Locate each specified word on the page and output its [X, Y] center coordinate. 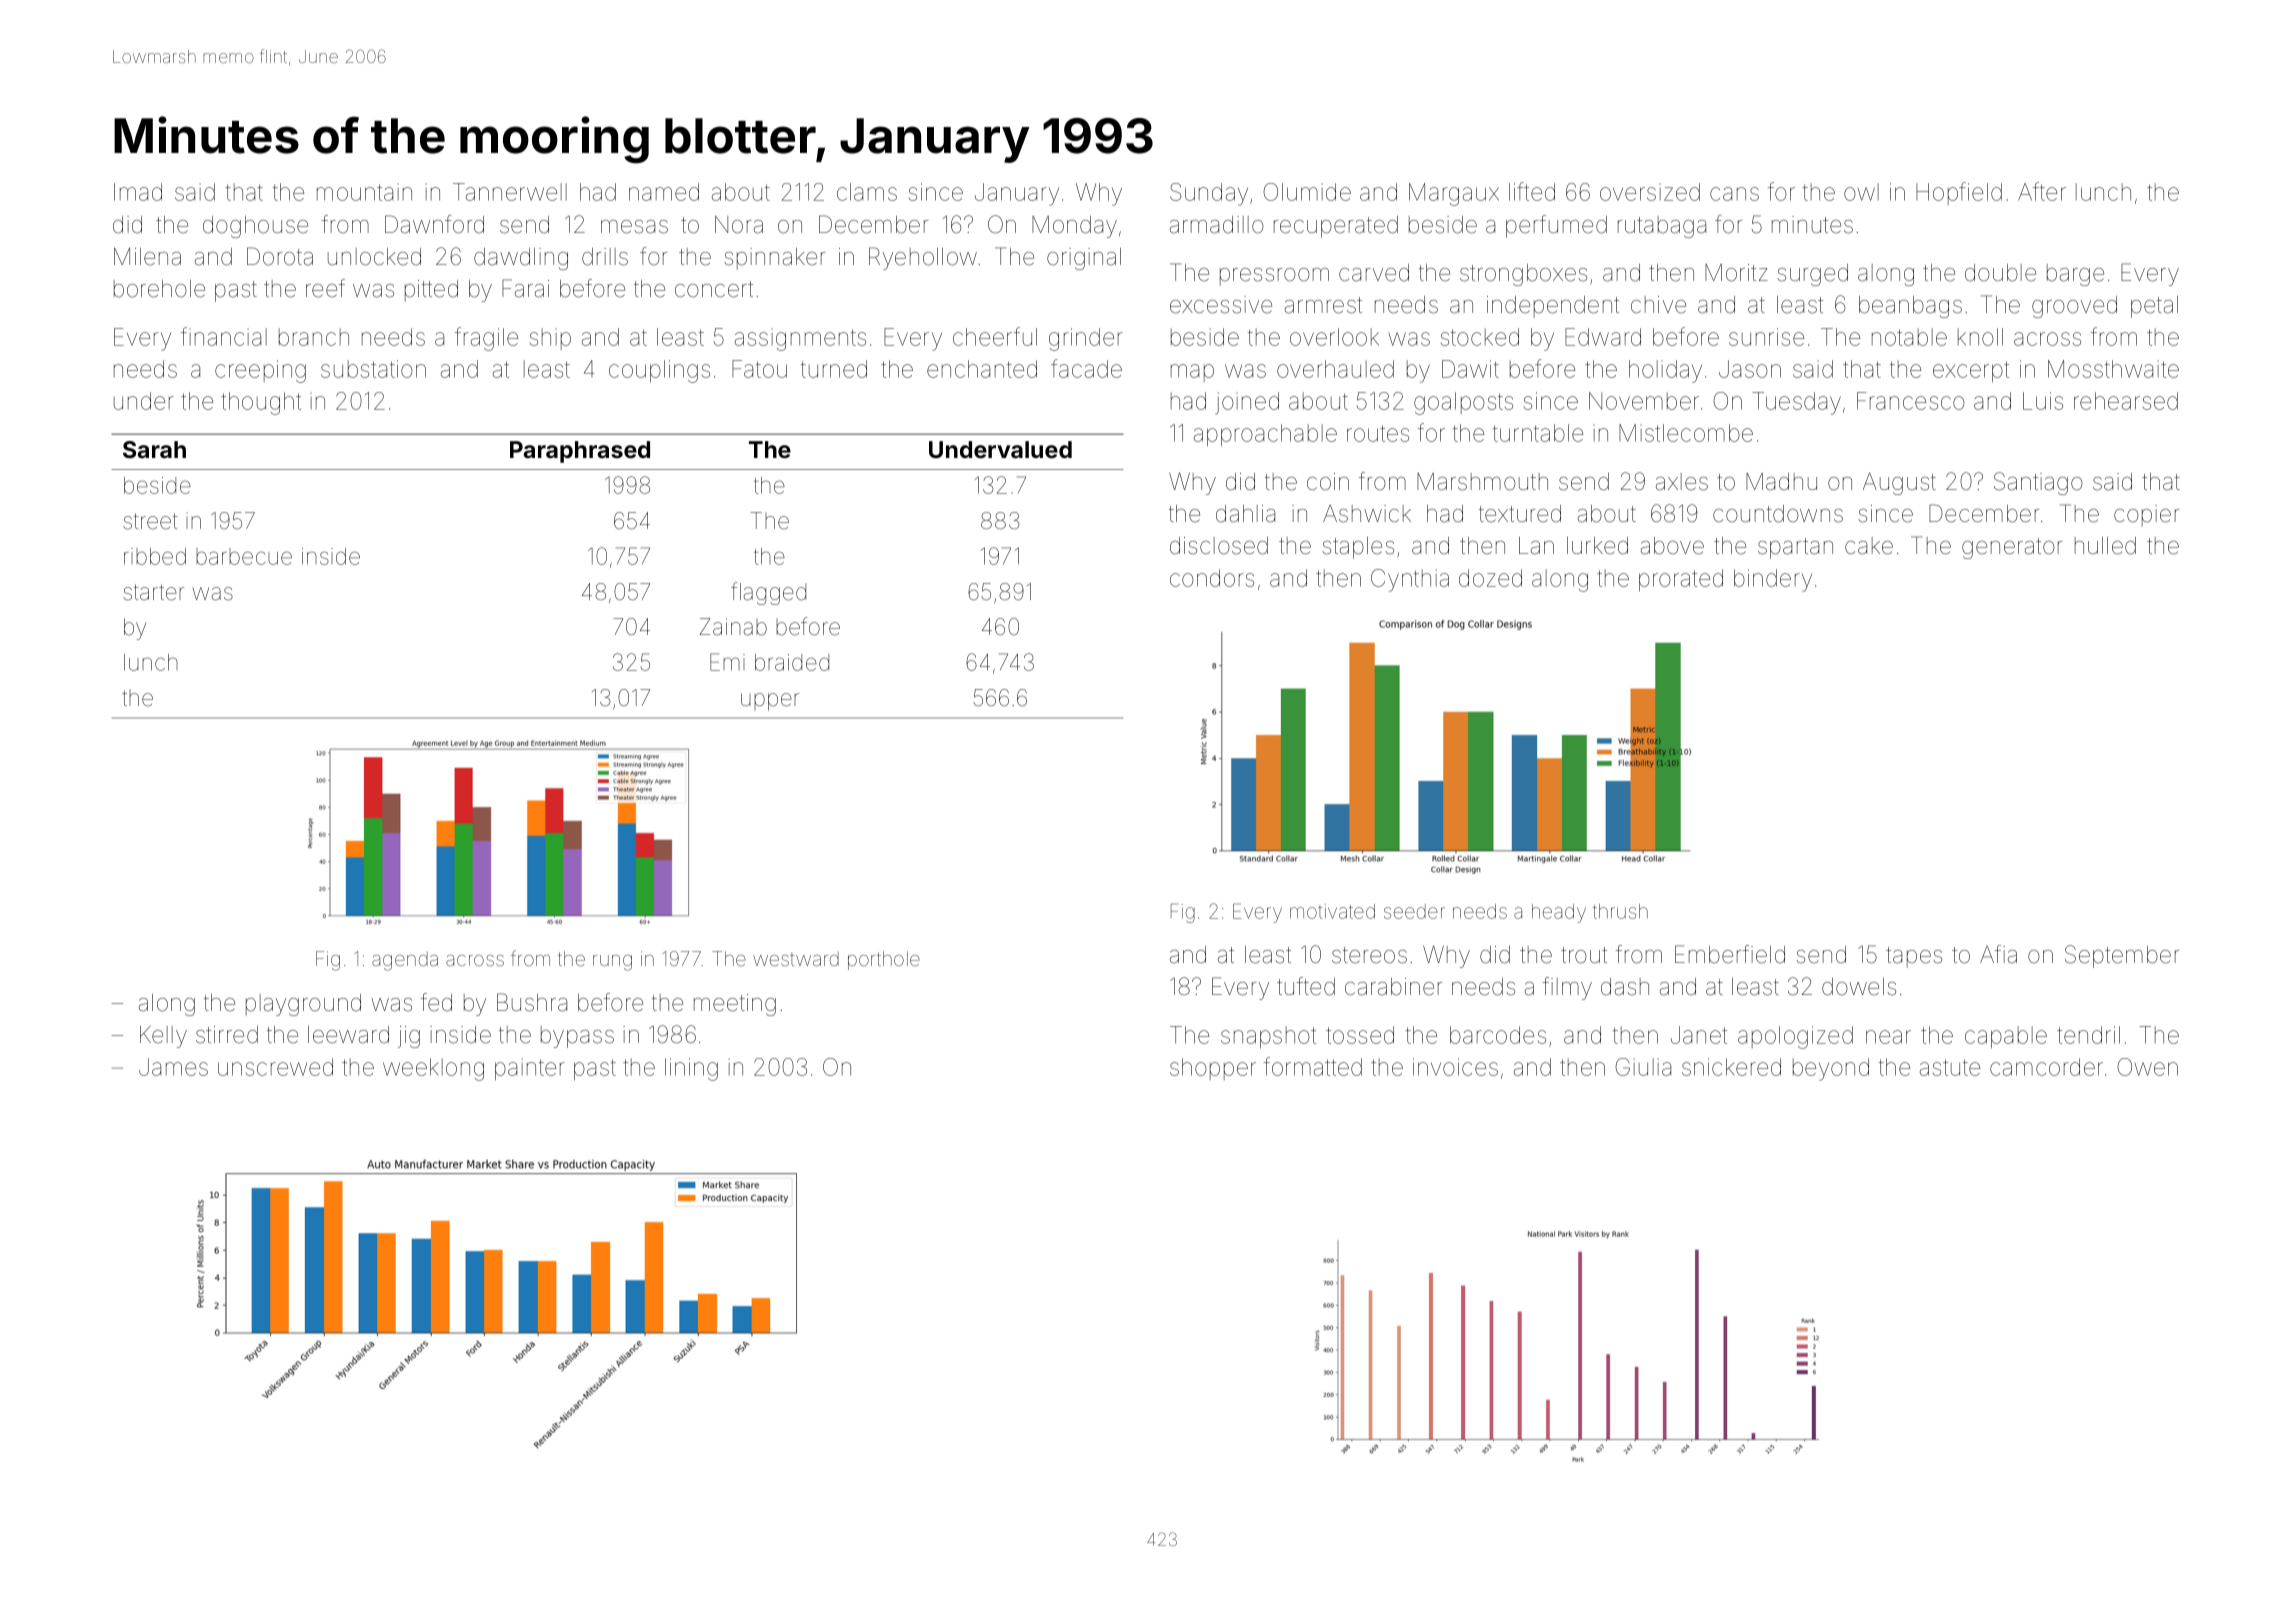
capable [2006, 1037]
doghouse [255, 227]
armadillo [1217, 225]
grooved [2074, 307]
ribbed [155, 556]
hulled [2105, 546]
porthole [884, 960]
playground [303, 1005]
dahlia [1245, 514]
